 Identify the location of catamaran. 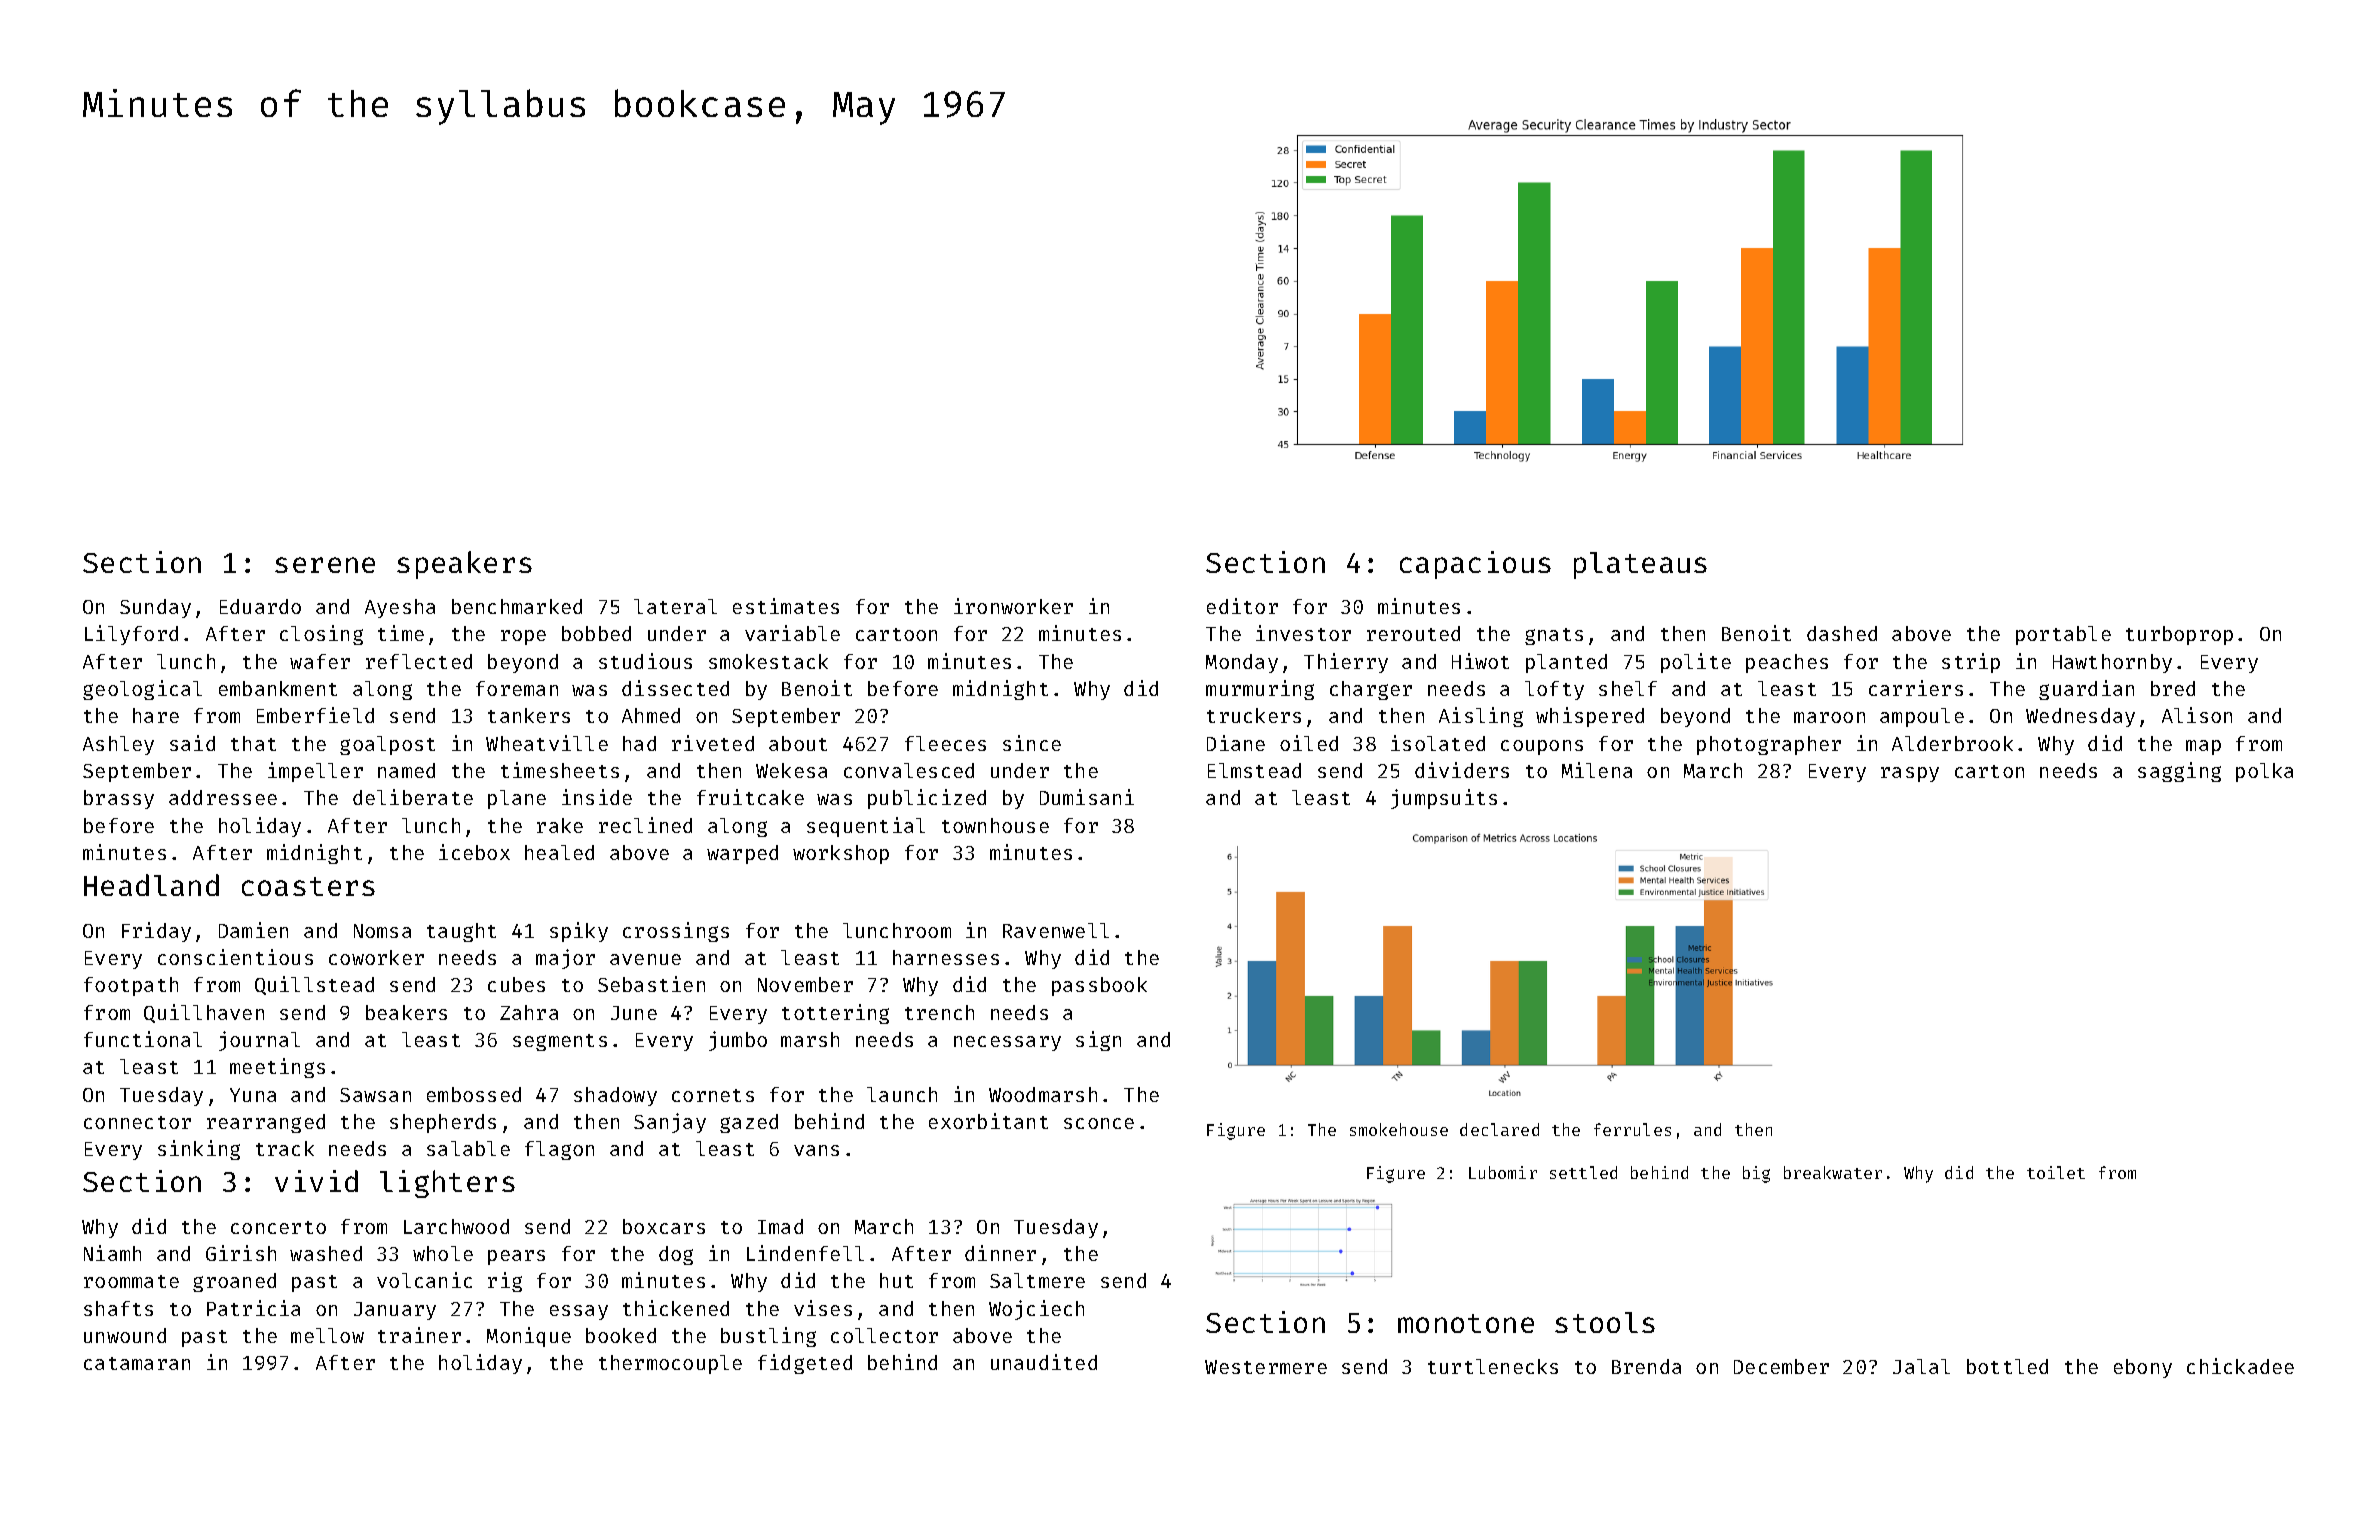
(137, 1363).
